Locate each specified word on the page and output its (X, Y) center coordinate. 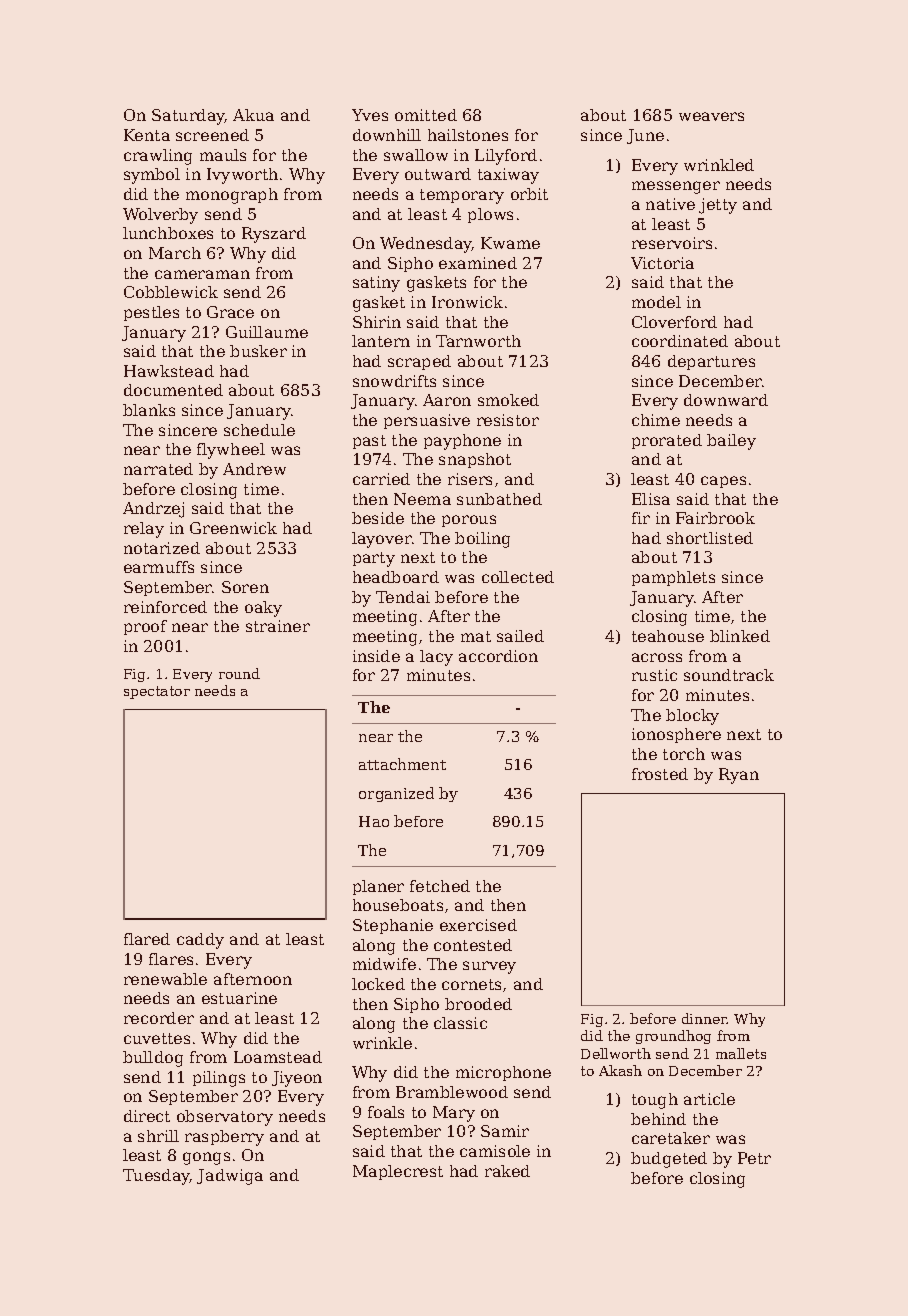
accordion (498, 656)
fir (641, 518)
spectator (157, 692)
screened (212, 135)
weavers (711, 116)
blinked (740, 636)
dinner (704, 1018)
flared (147, 939)
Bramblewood (452, 1092)
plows (490, 215)
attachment (402, 764)
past (369, 442)
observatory (225, 1118)
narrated (158, 469)
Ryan (739, 776)
